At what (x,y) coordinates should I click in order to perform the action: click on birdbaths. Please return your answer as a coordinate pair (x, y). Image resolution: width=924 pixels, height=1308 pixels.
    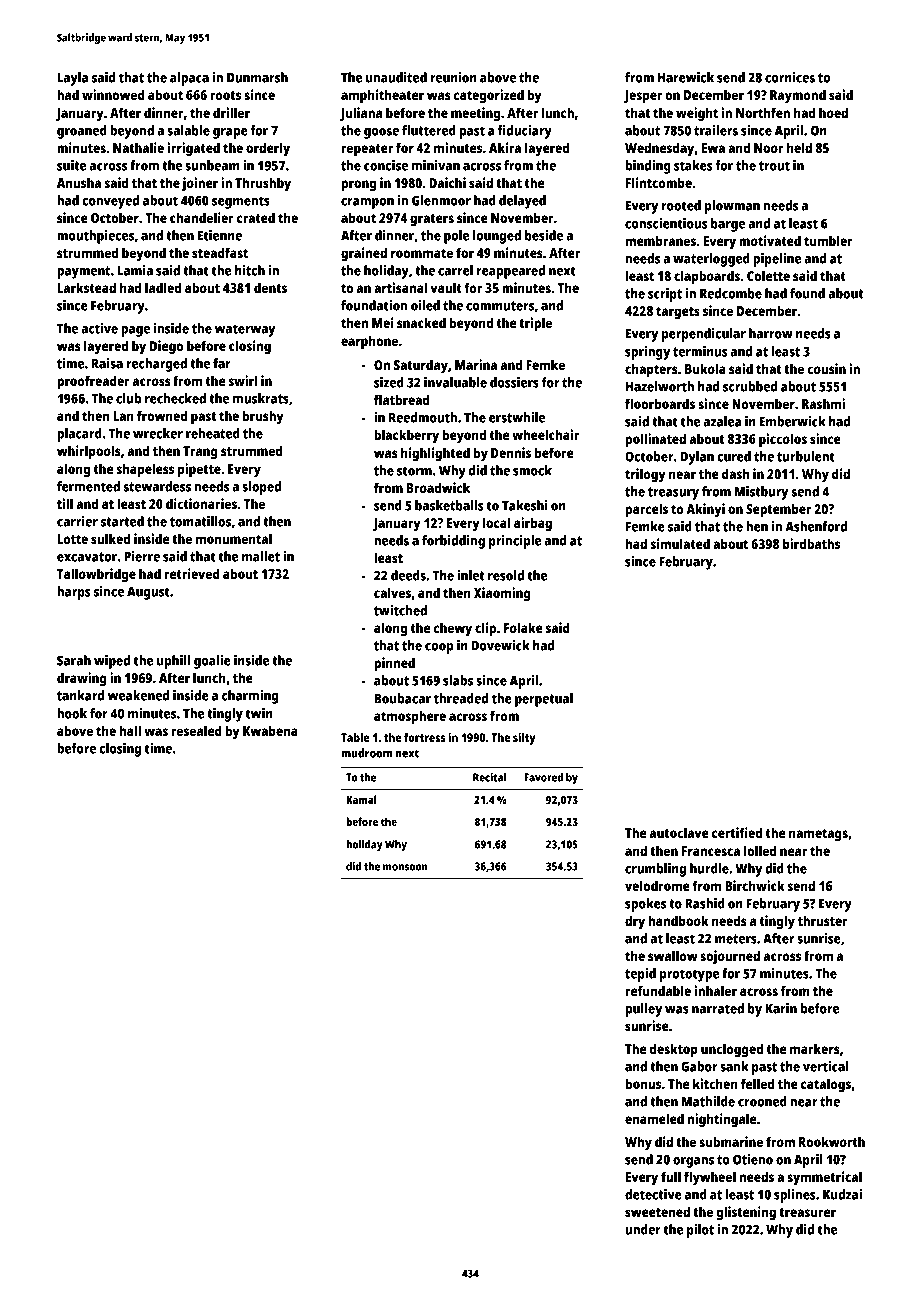
    Looking at the image, I should click on (811, 543).
